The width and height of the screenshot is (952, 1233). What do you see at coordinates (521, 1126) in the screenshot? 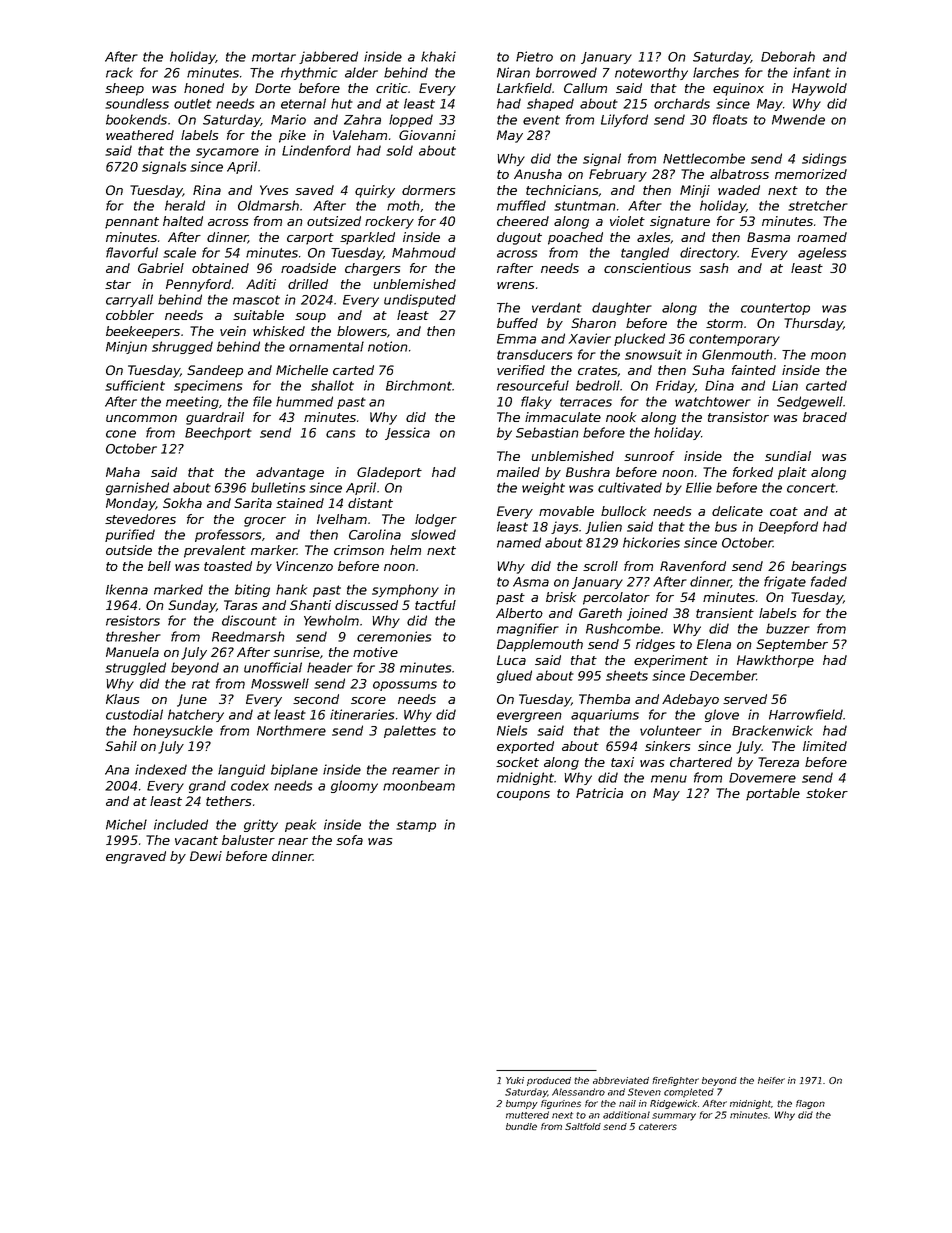
I see `bundle` at bounding box center [521, 1126].
